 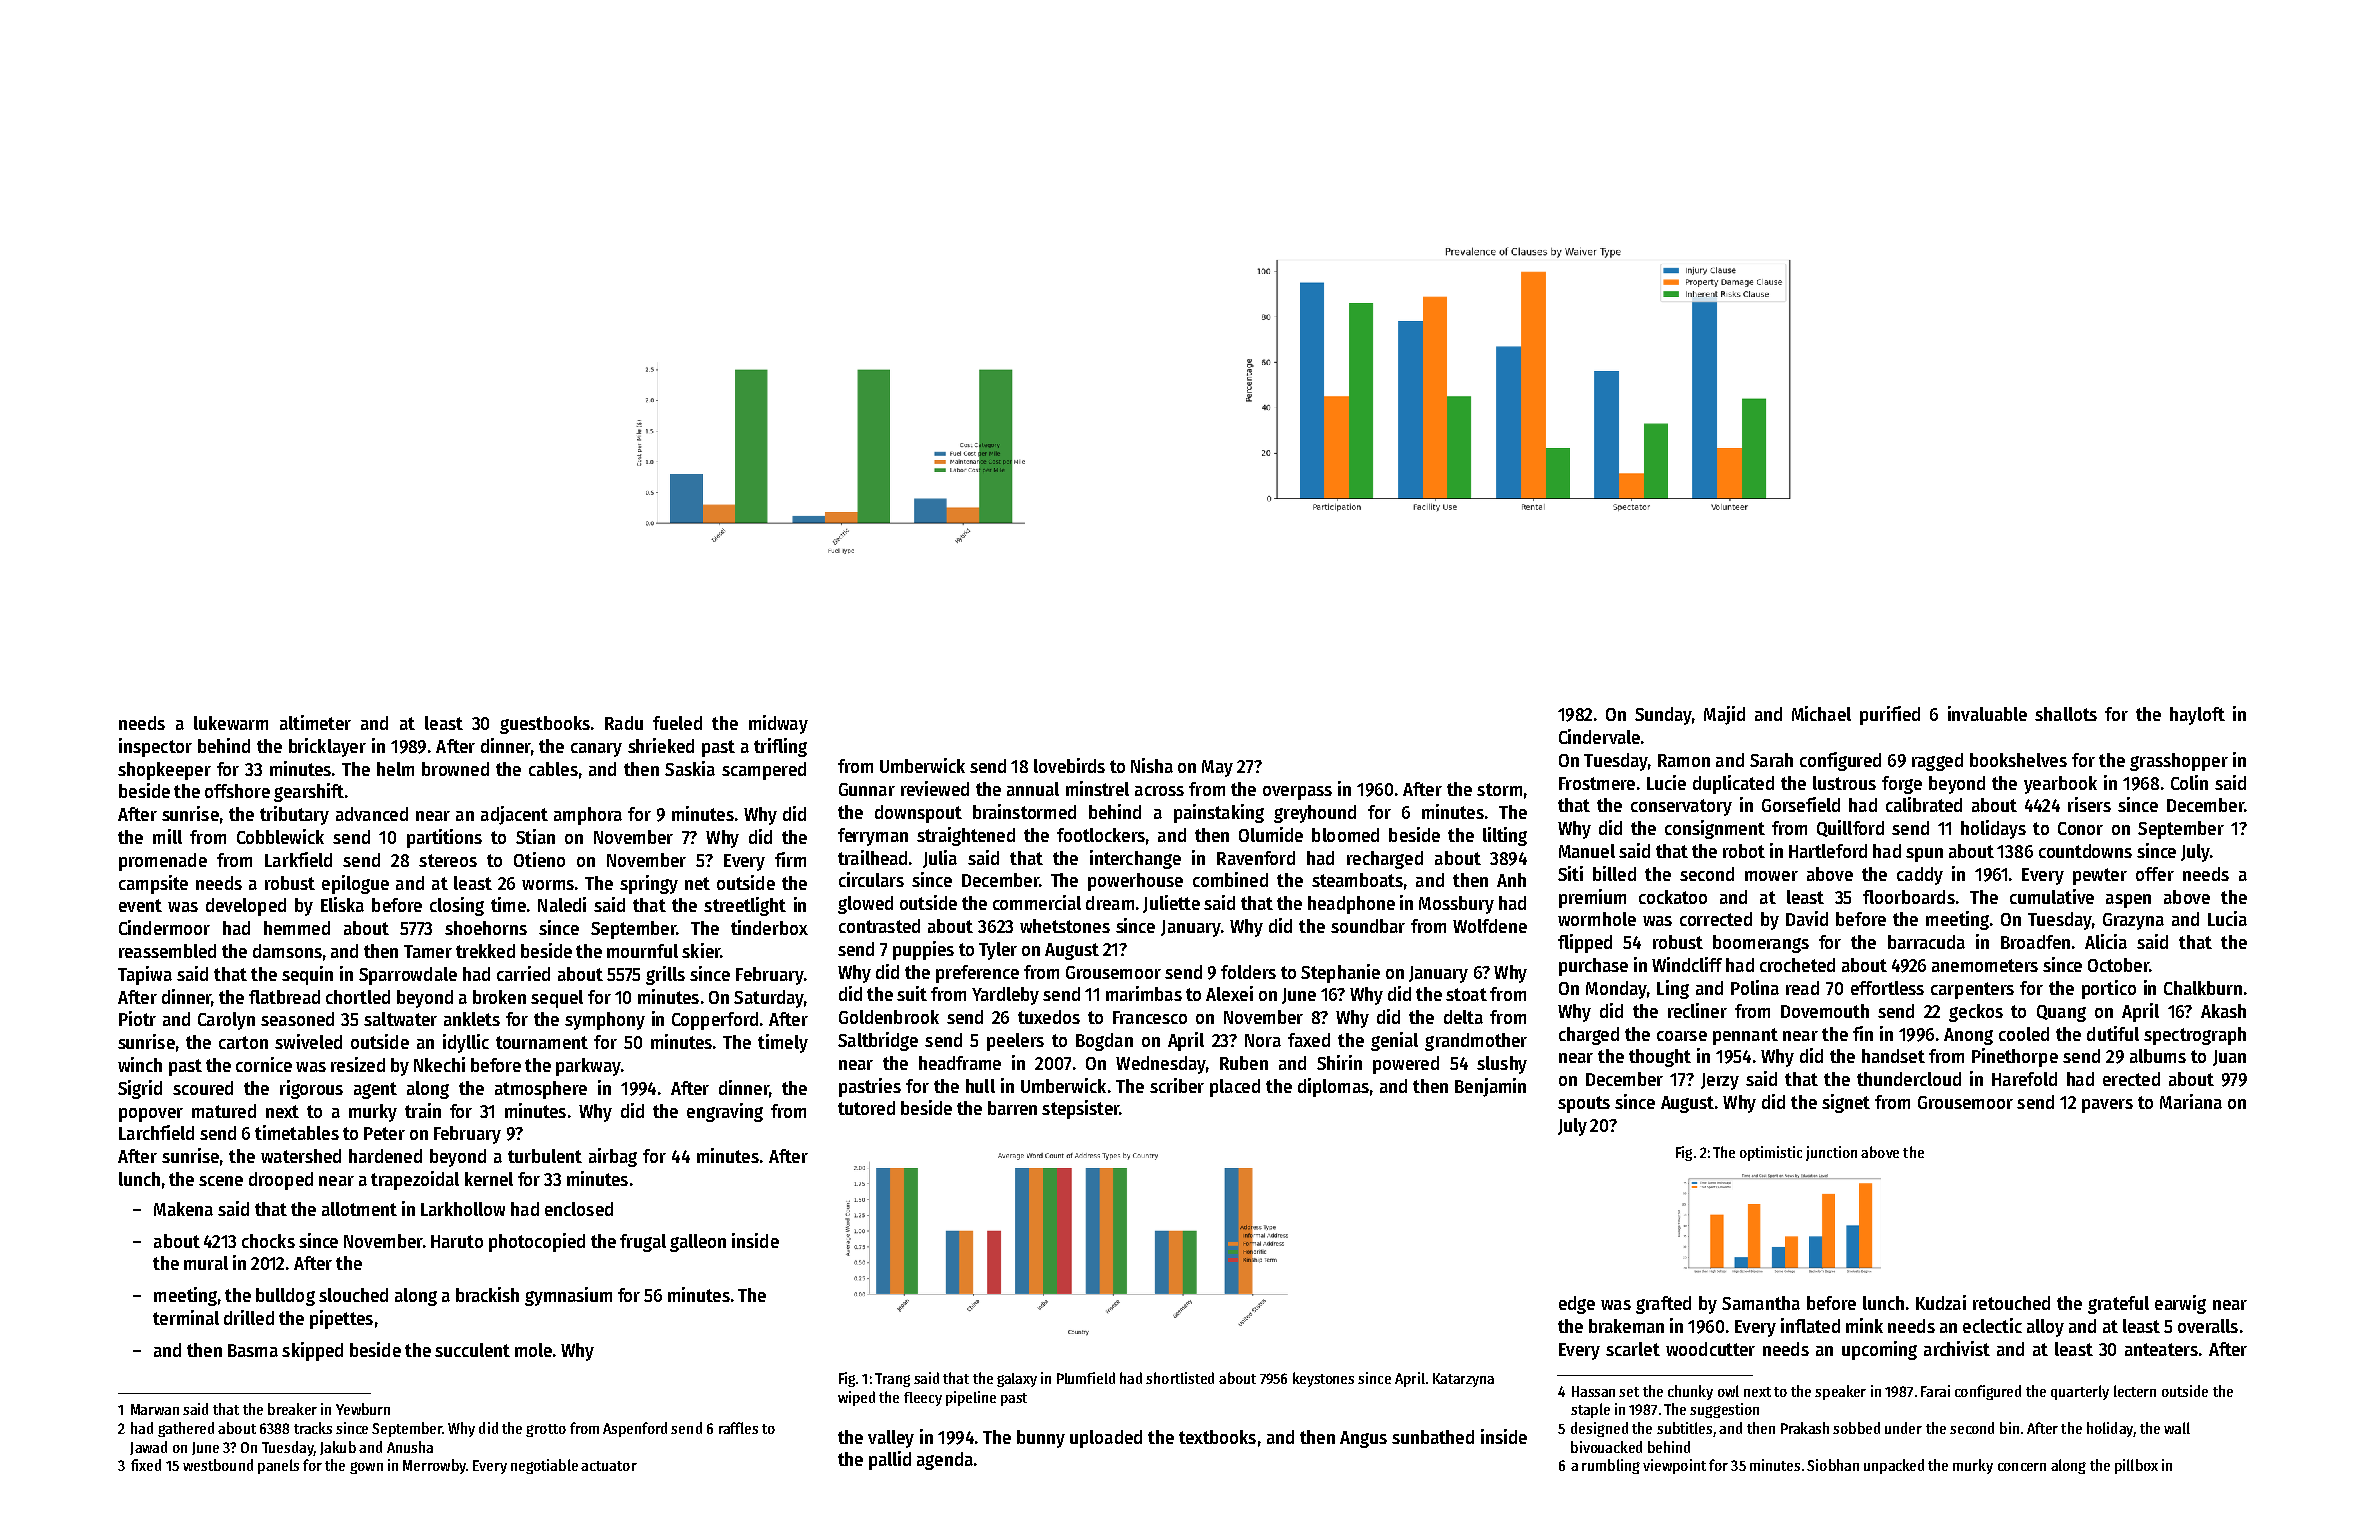 I want to click on gathered, so click(x=186, y=1429).
